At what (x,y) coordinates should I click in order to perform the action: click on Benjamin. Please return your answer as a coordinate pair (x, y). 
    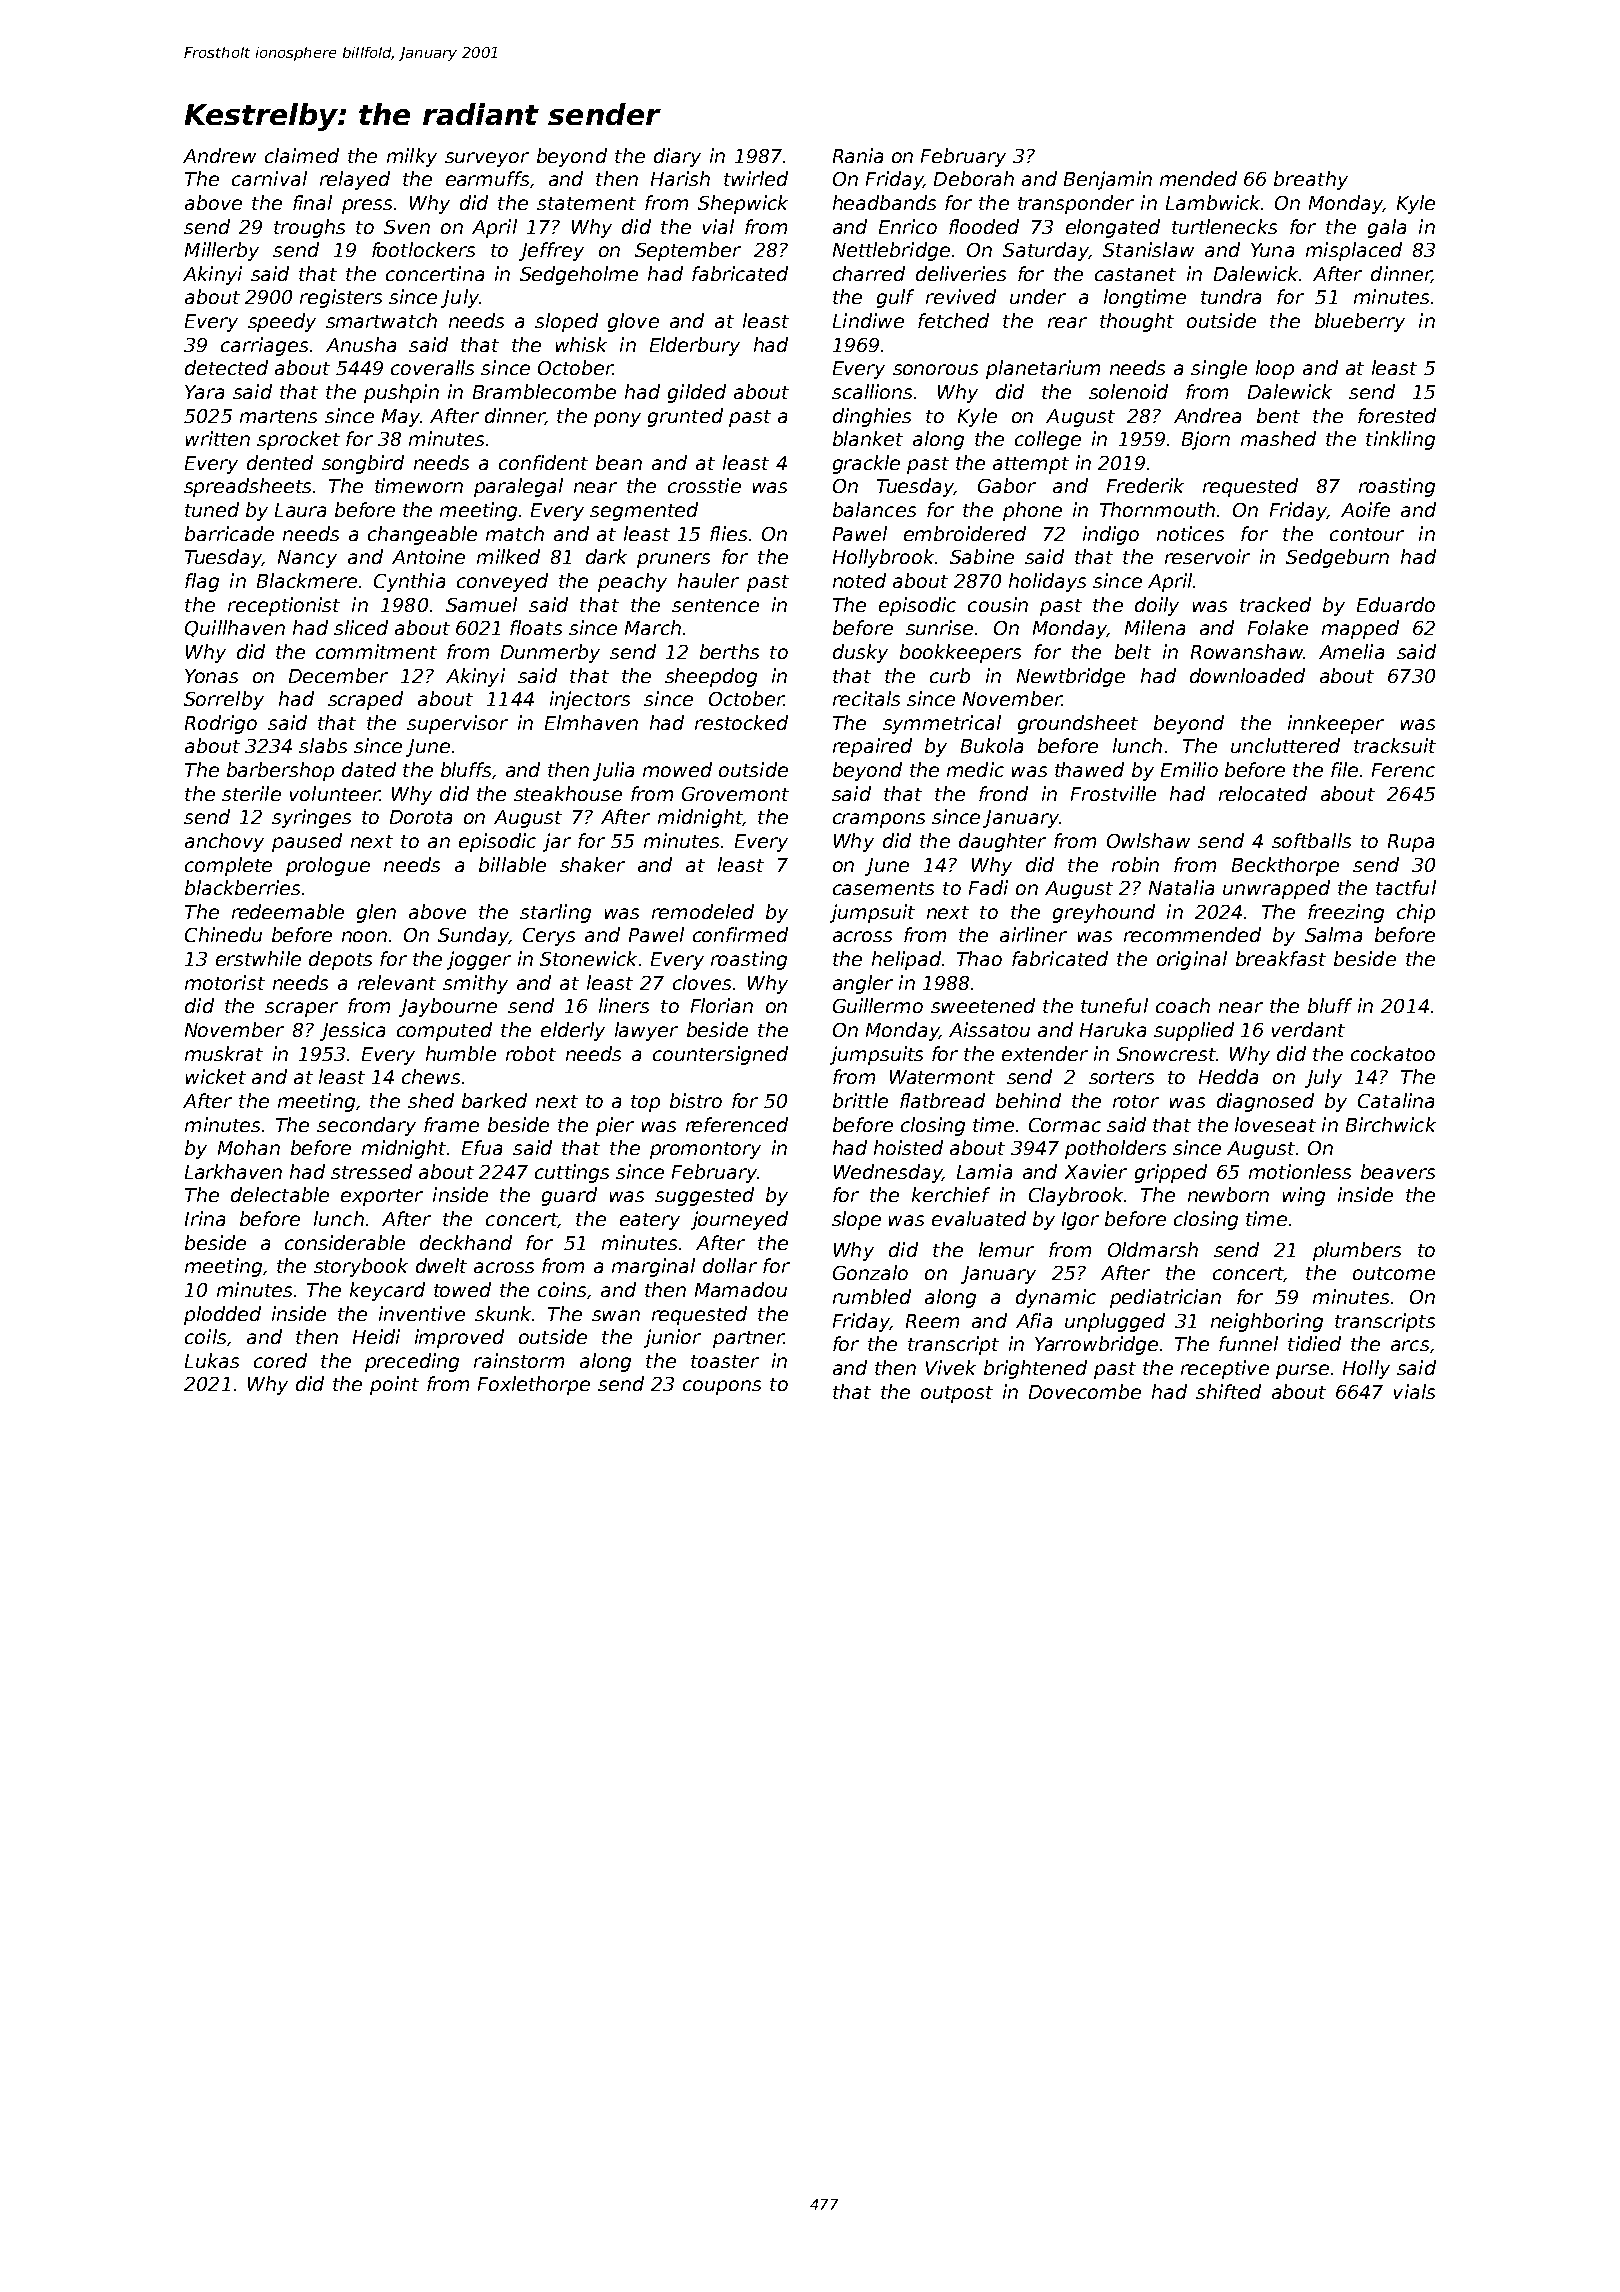
    Looking at the image, I should click on (1108, 180).
